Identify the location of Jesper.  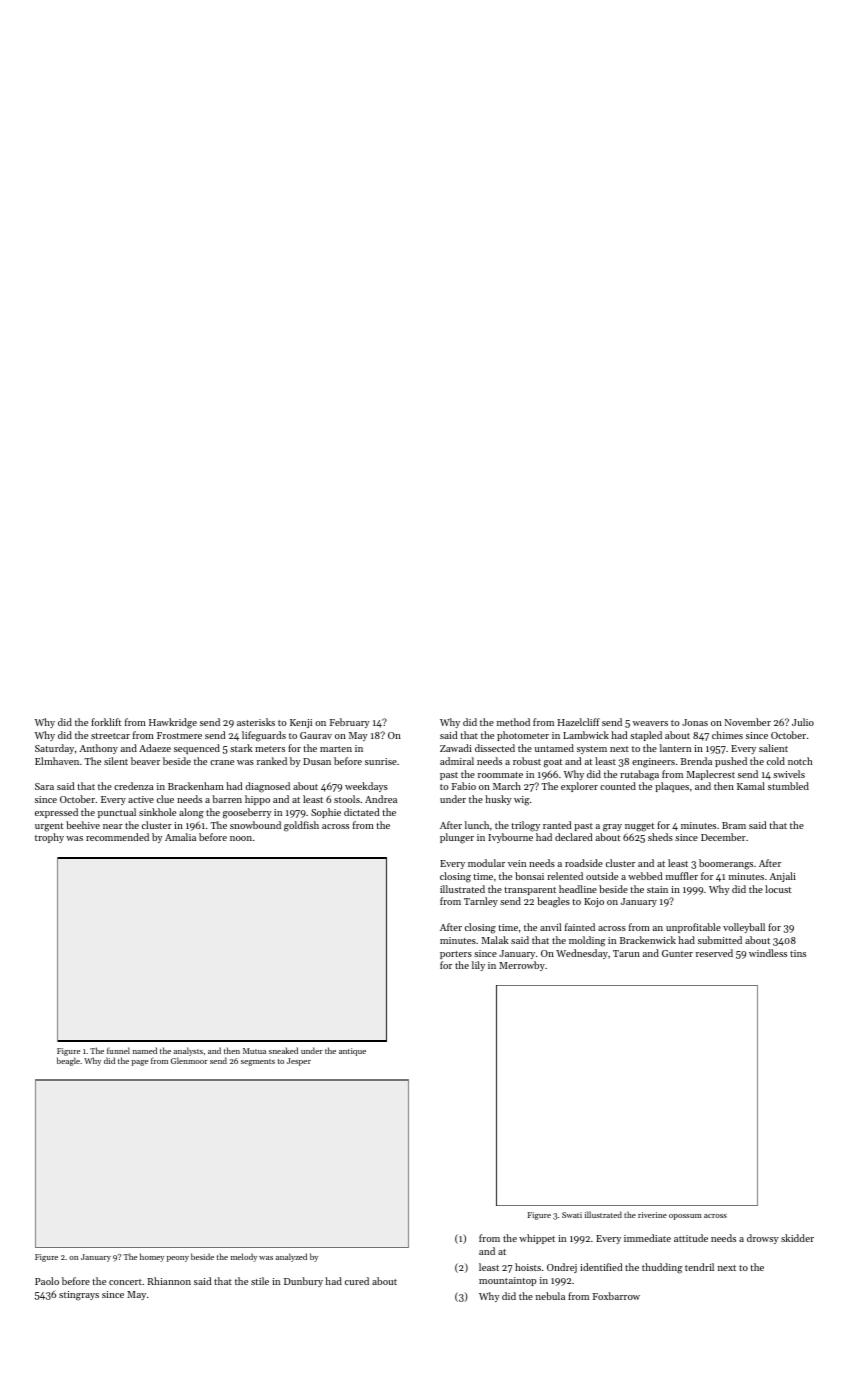
(299, 1062).
